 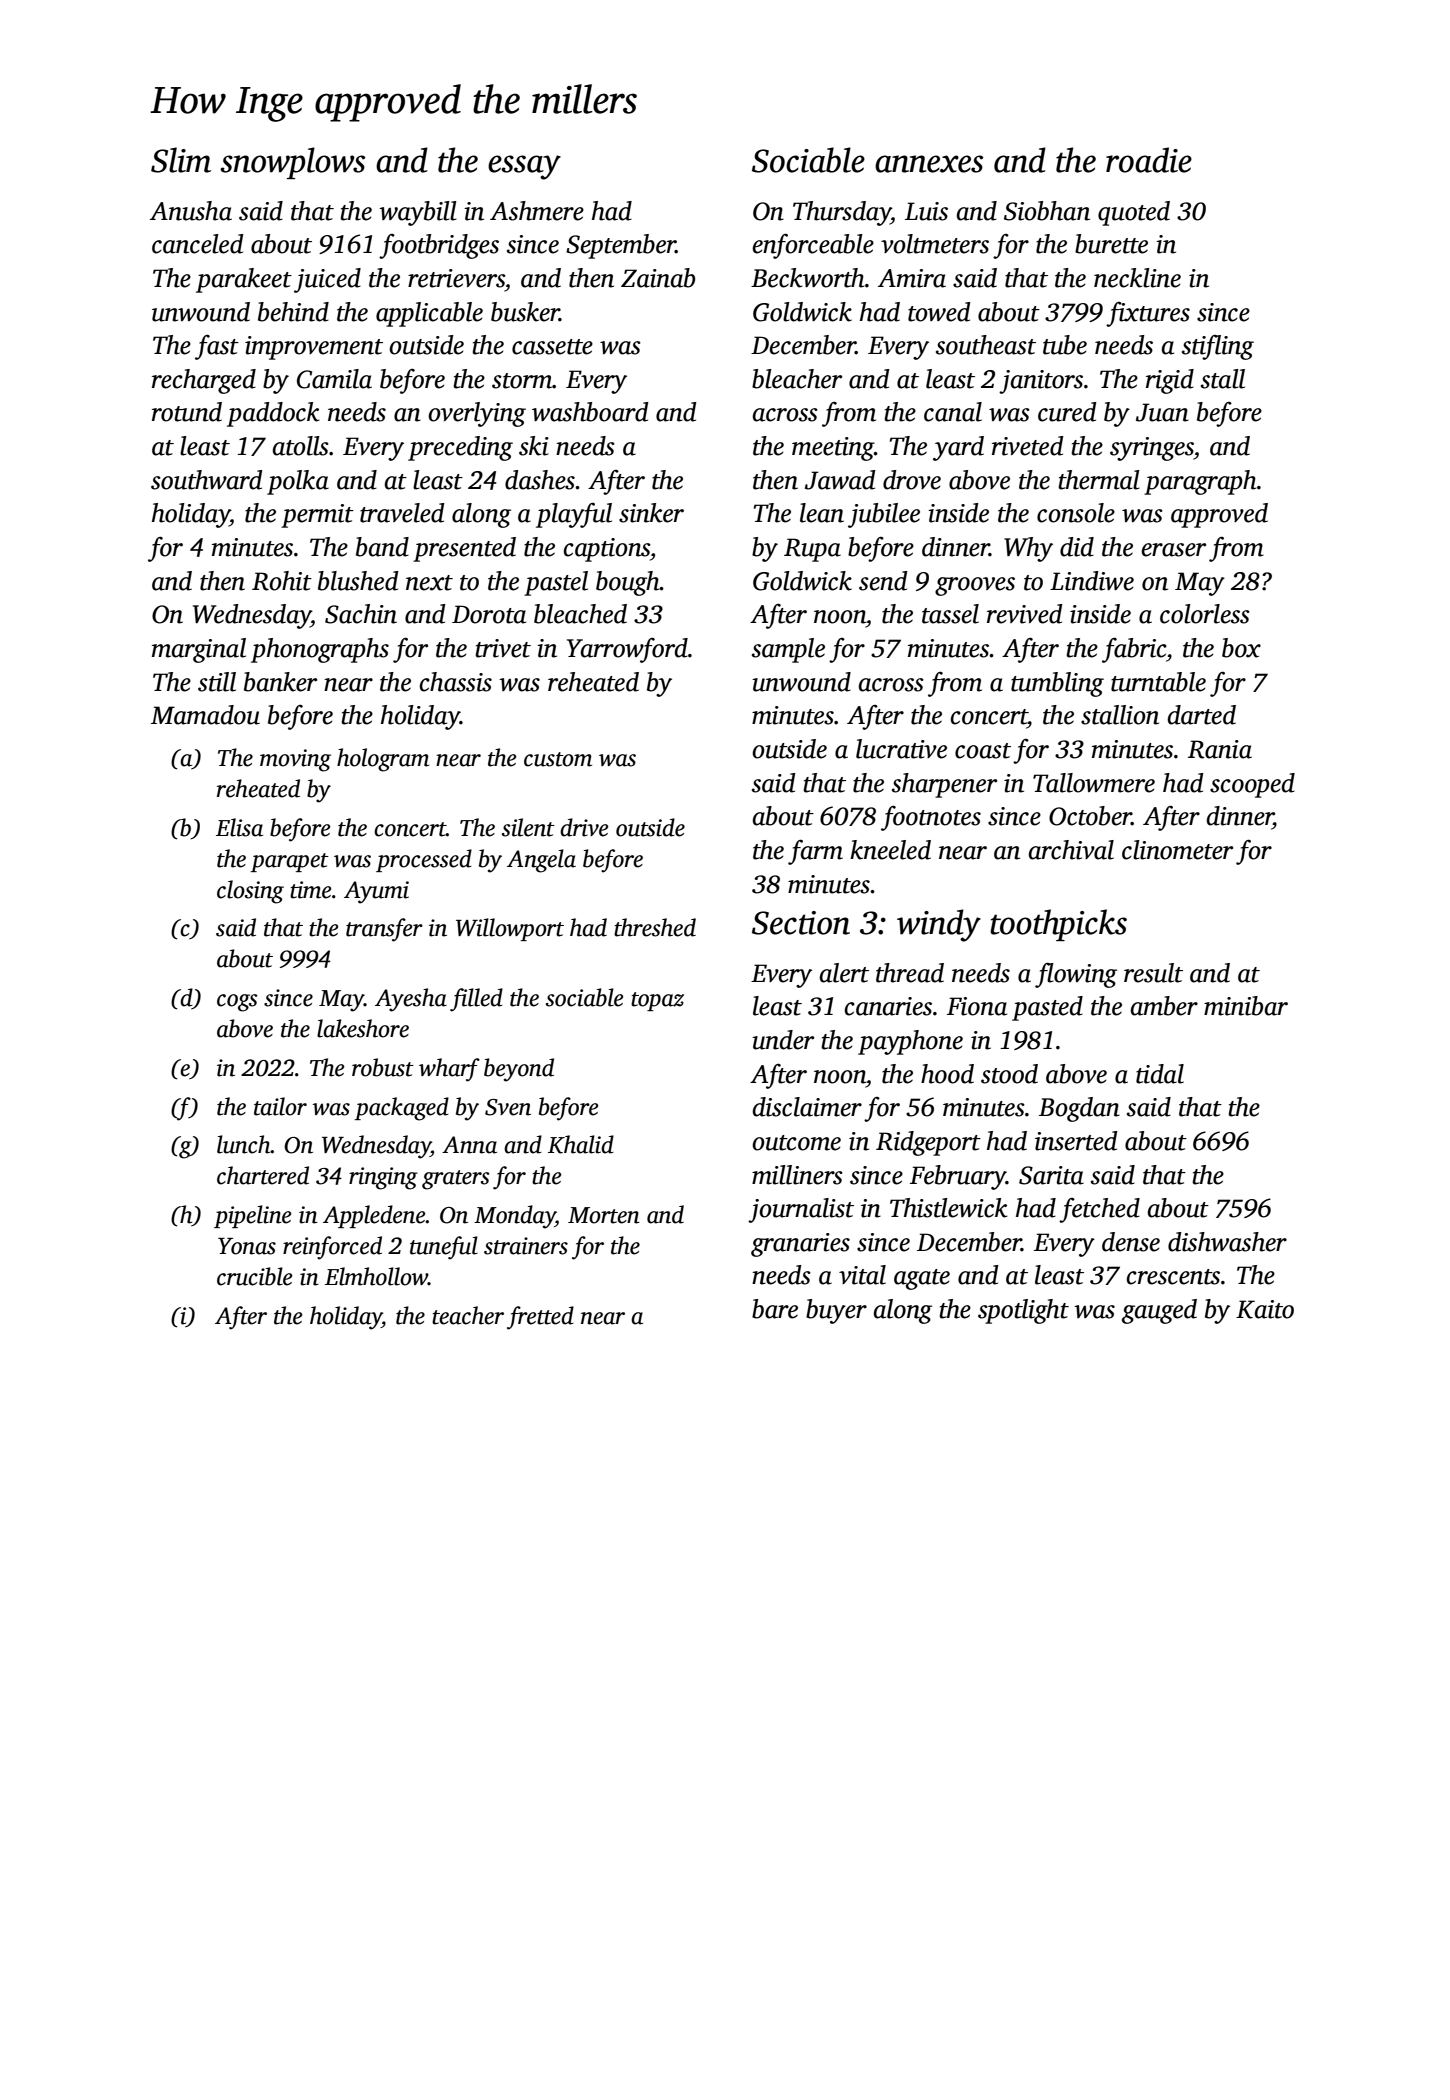 What do you see at coordinates (657, 1001) in the screenshot?
I see `topaz` at bounding box center [657, 1001].
